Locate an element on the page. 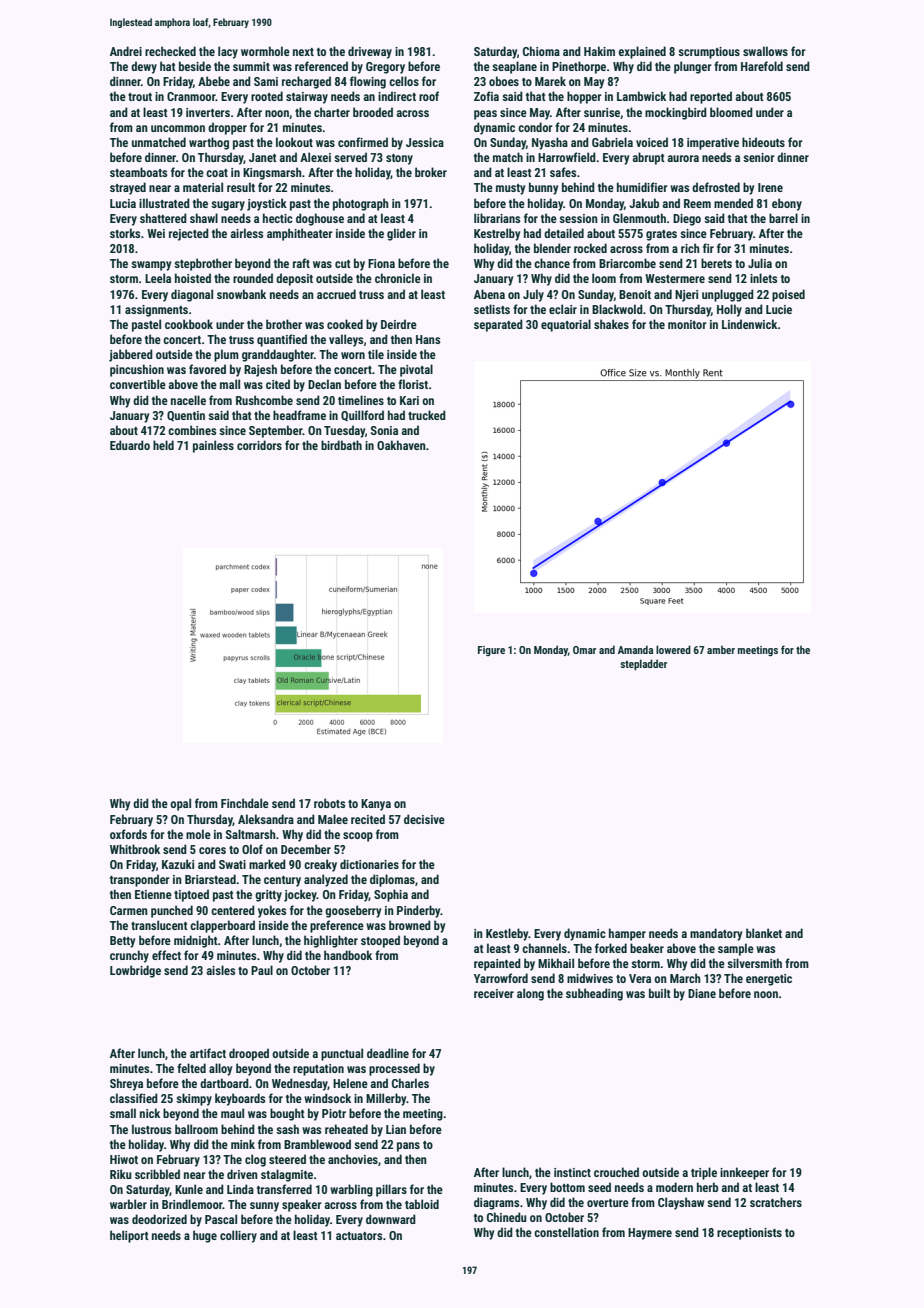 The image size is (924, 1308). downward is located at coordinates (391, 1219).
